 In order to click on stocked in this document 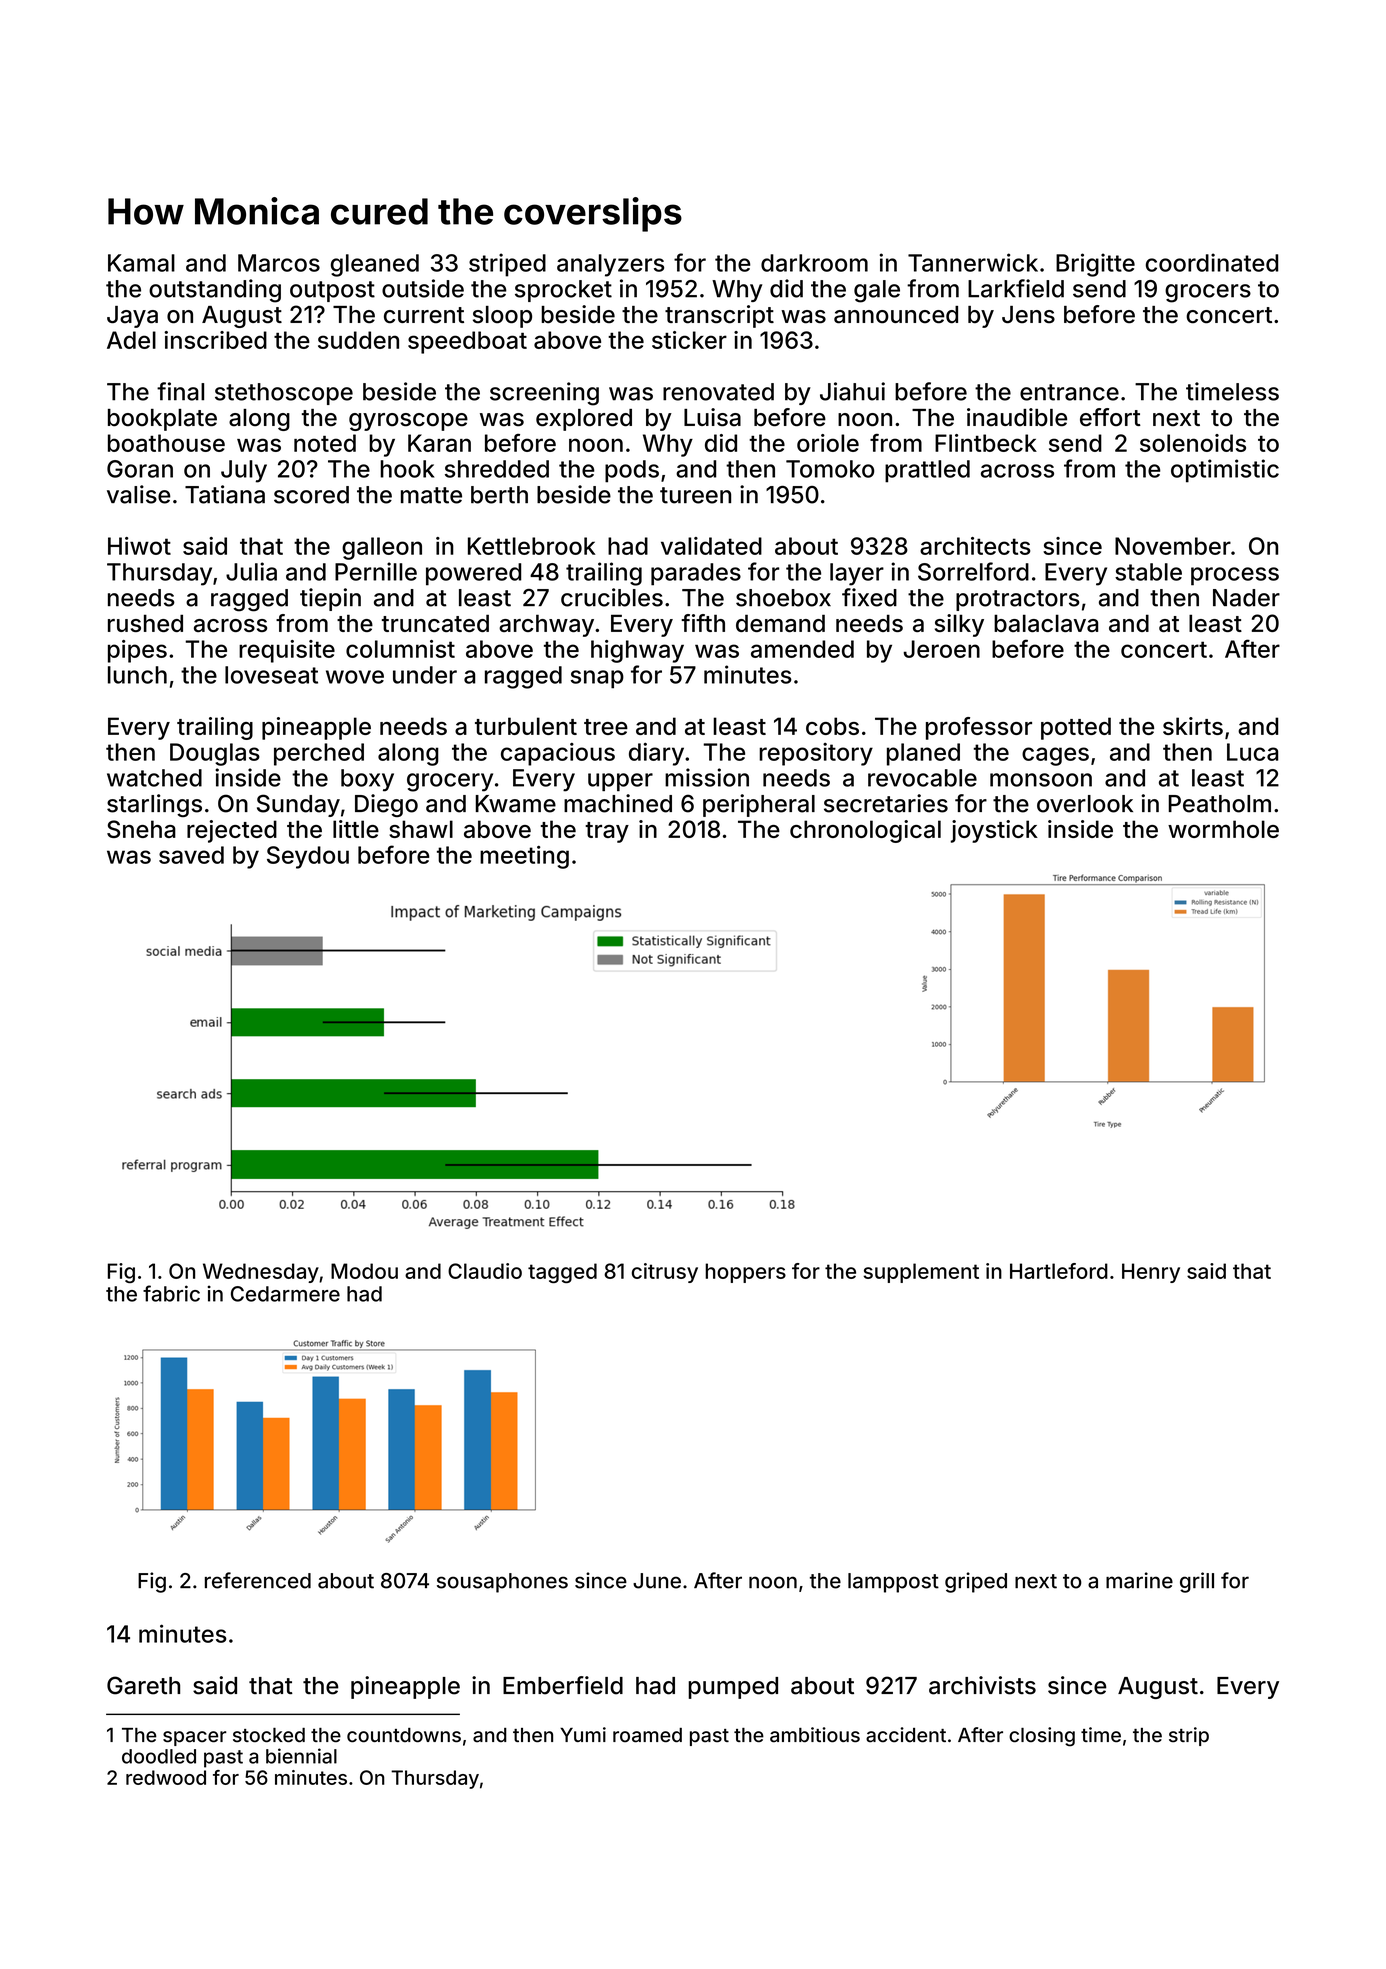, I will do `click(269, 1735)`.
